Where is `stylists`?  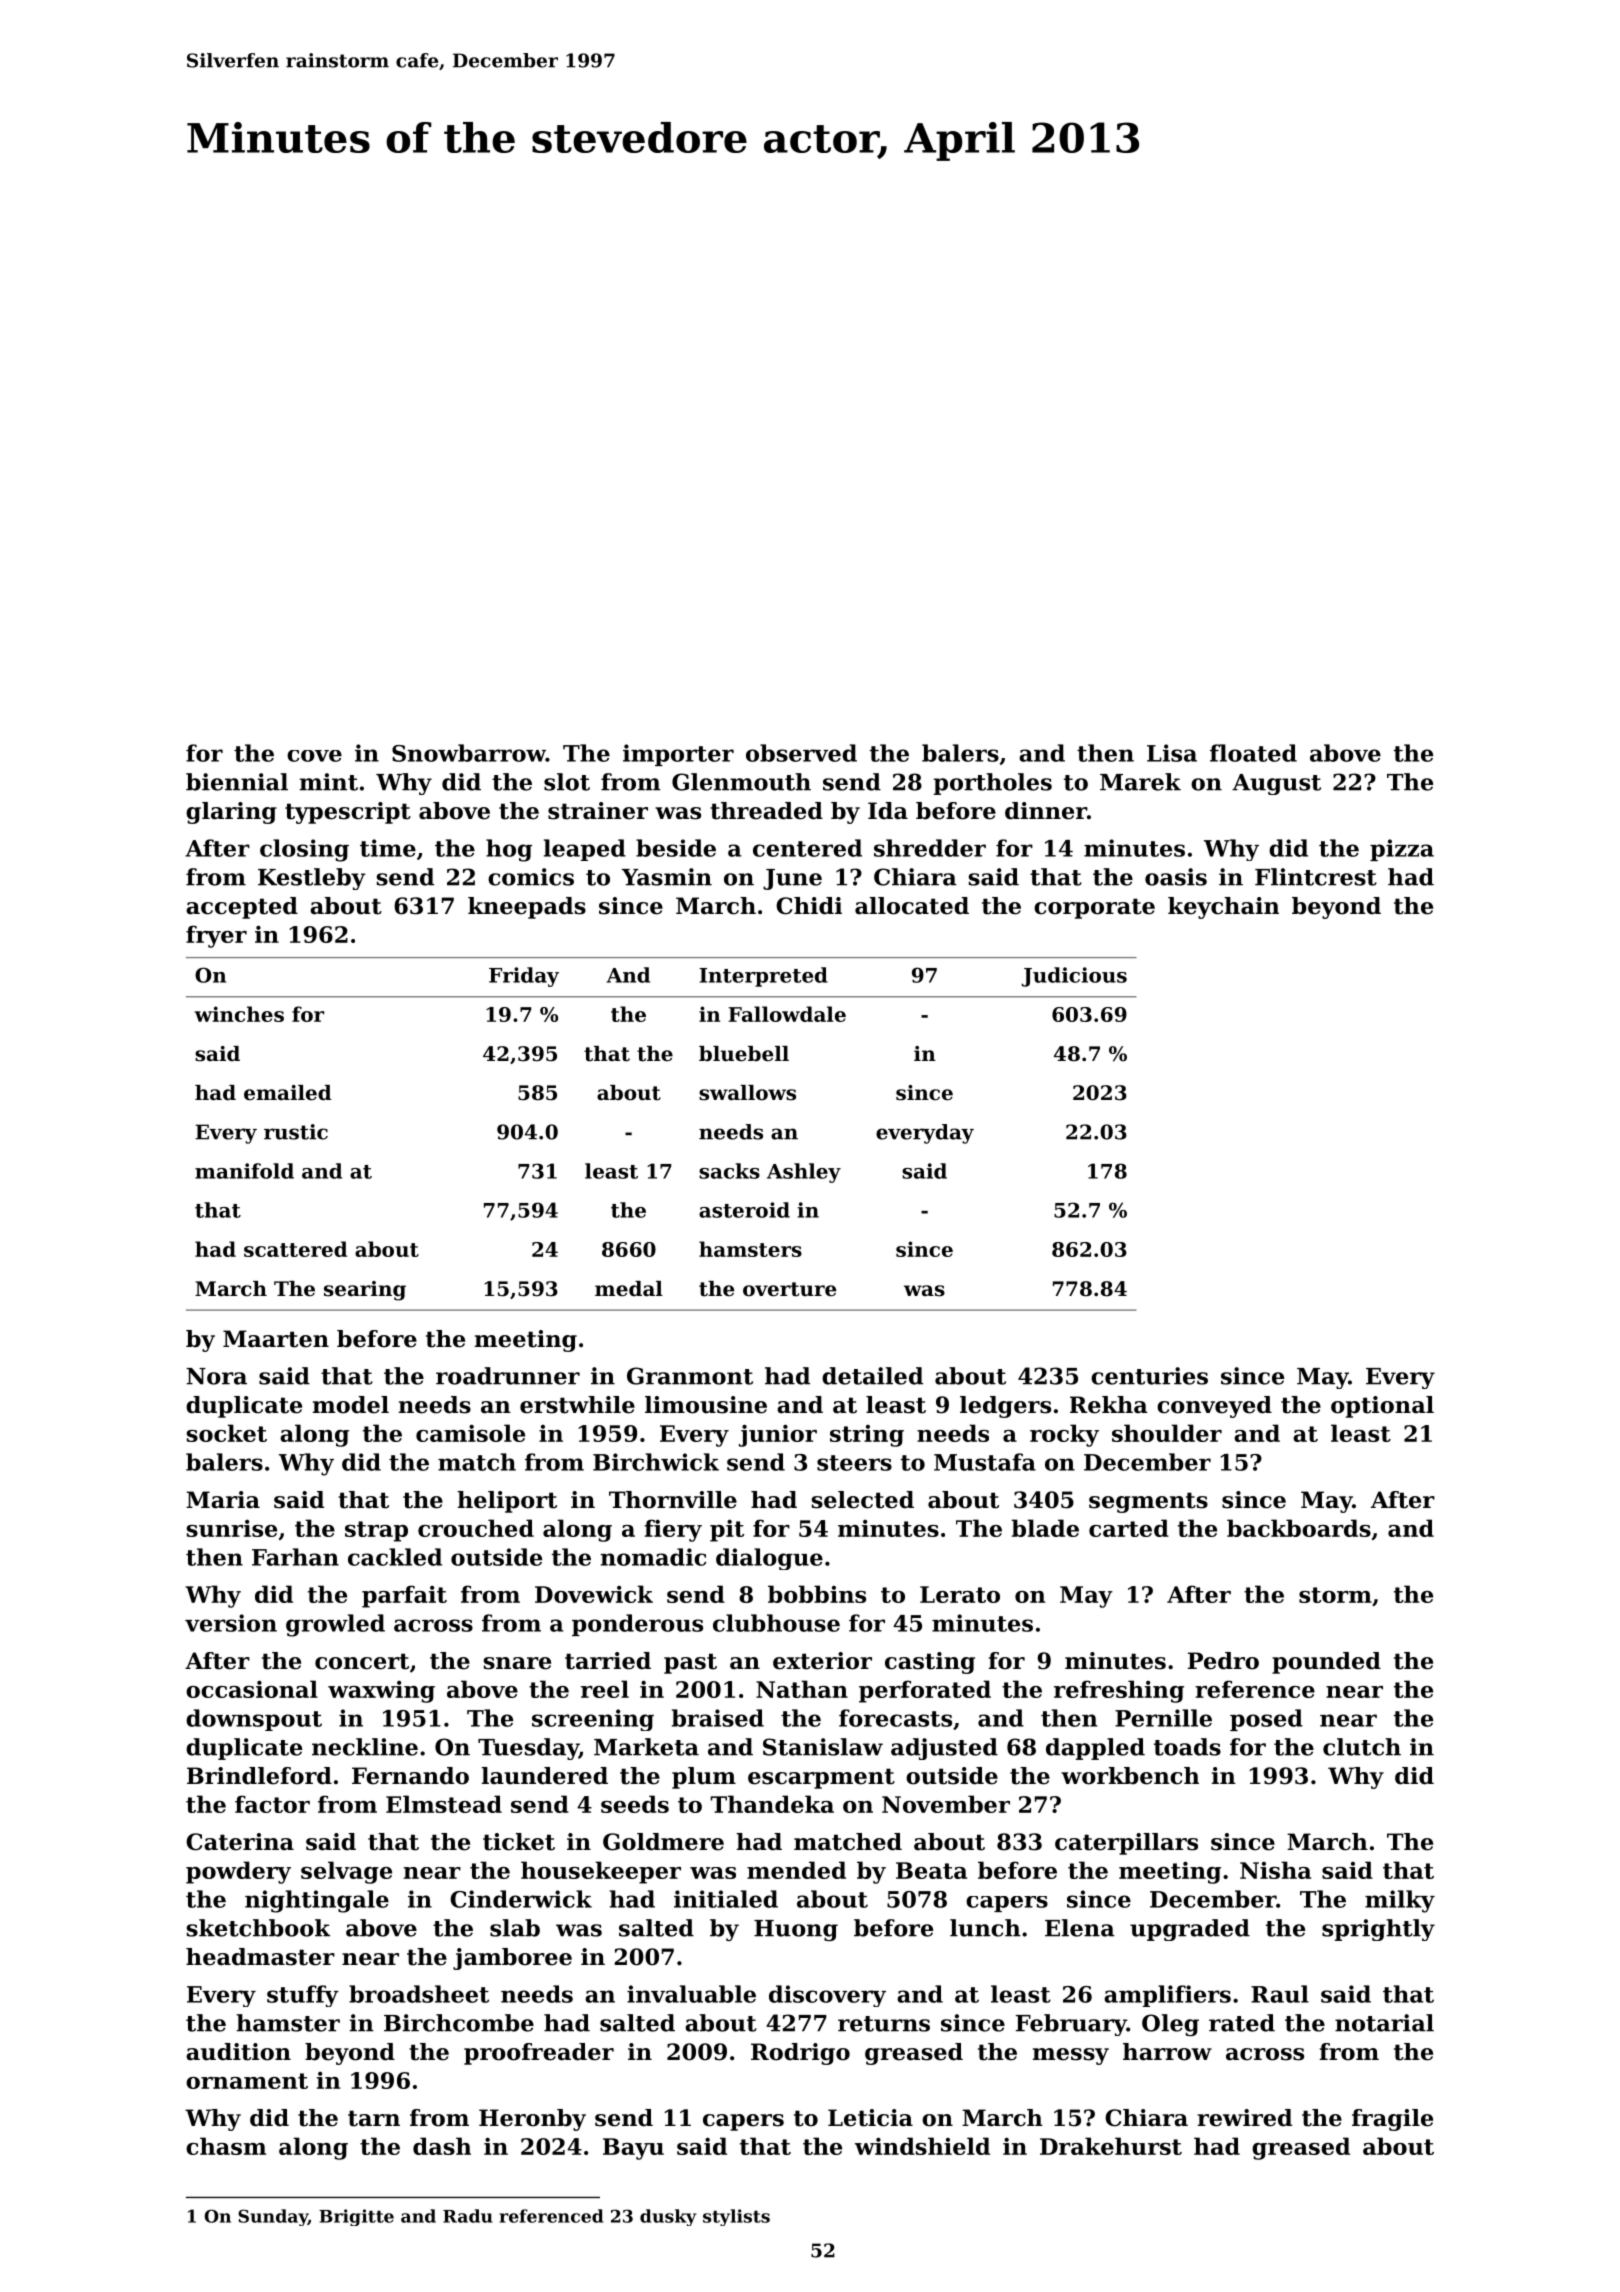
stylists is located at coordinates (736, 2217).
